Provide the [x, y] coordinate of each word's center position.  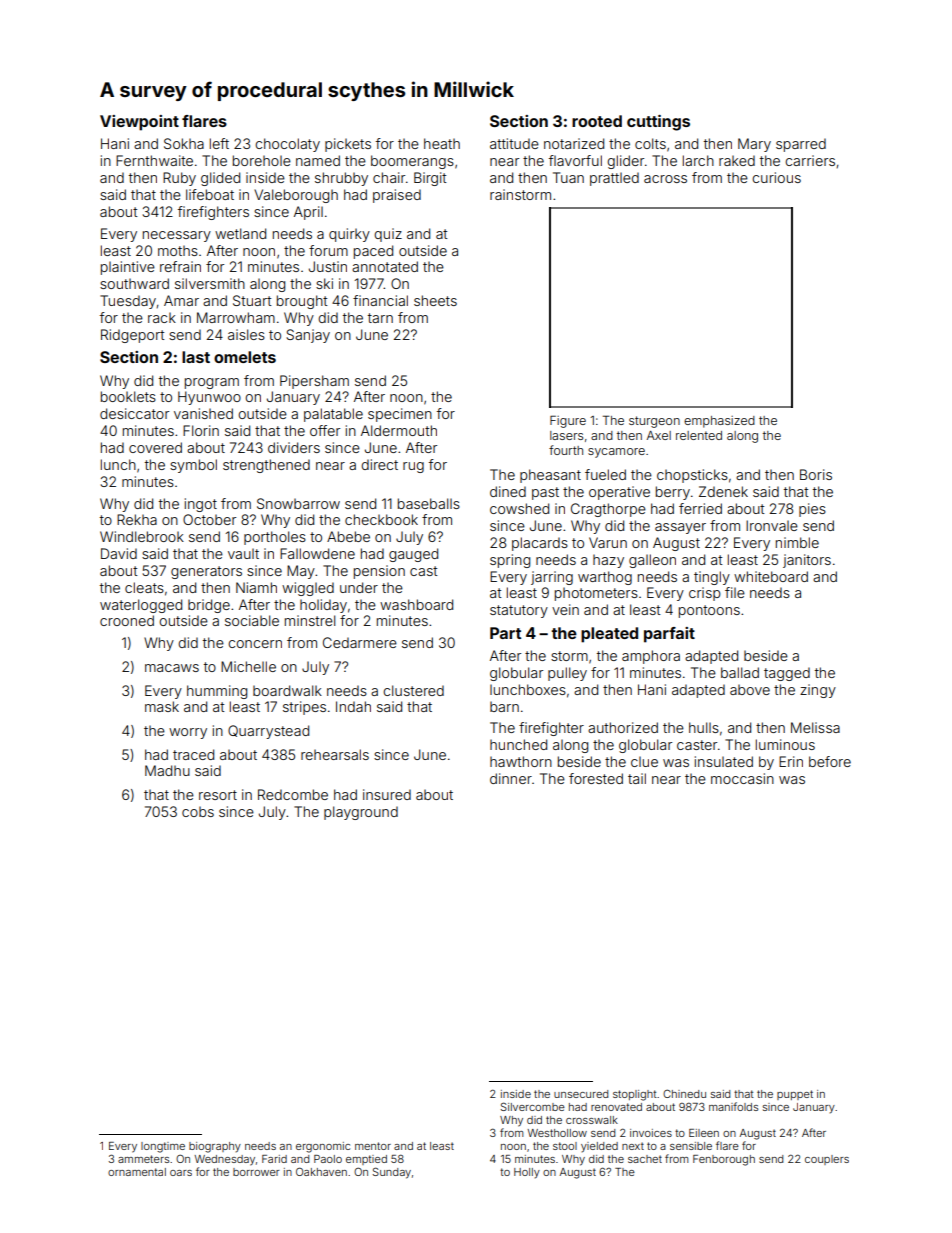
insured [387, 794]
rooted [597, 121]
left [219, 143]
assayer [680, 528]
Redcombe [293, 794]
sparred [801, 145]
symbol [193, 466]
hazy [608, 561]
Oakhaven [321, 1171]
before [830, 761]
